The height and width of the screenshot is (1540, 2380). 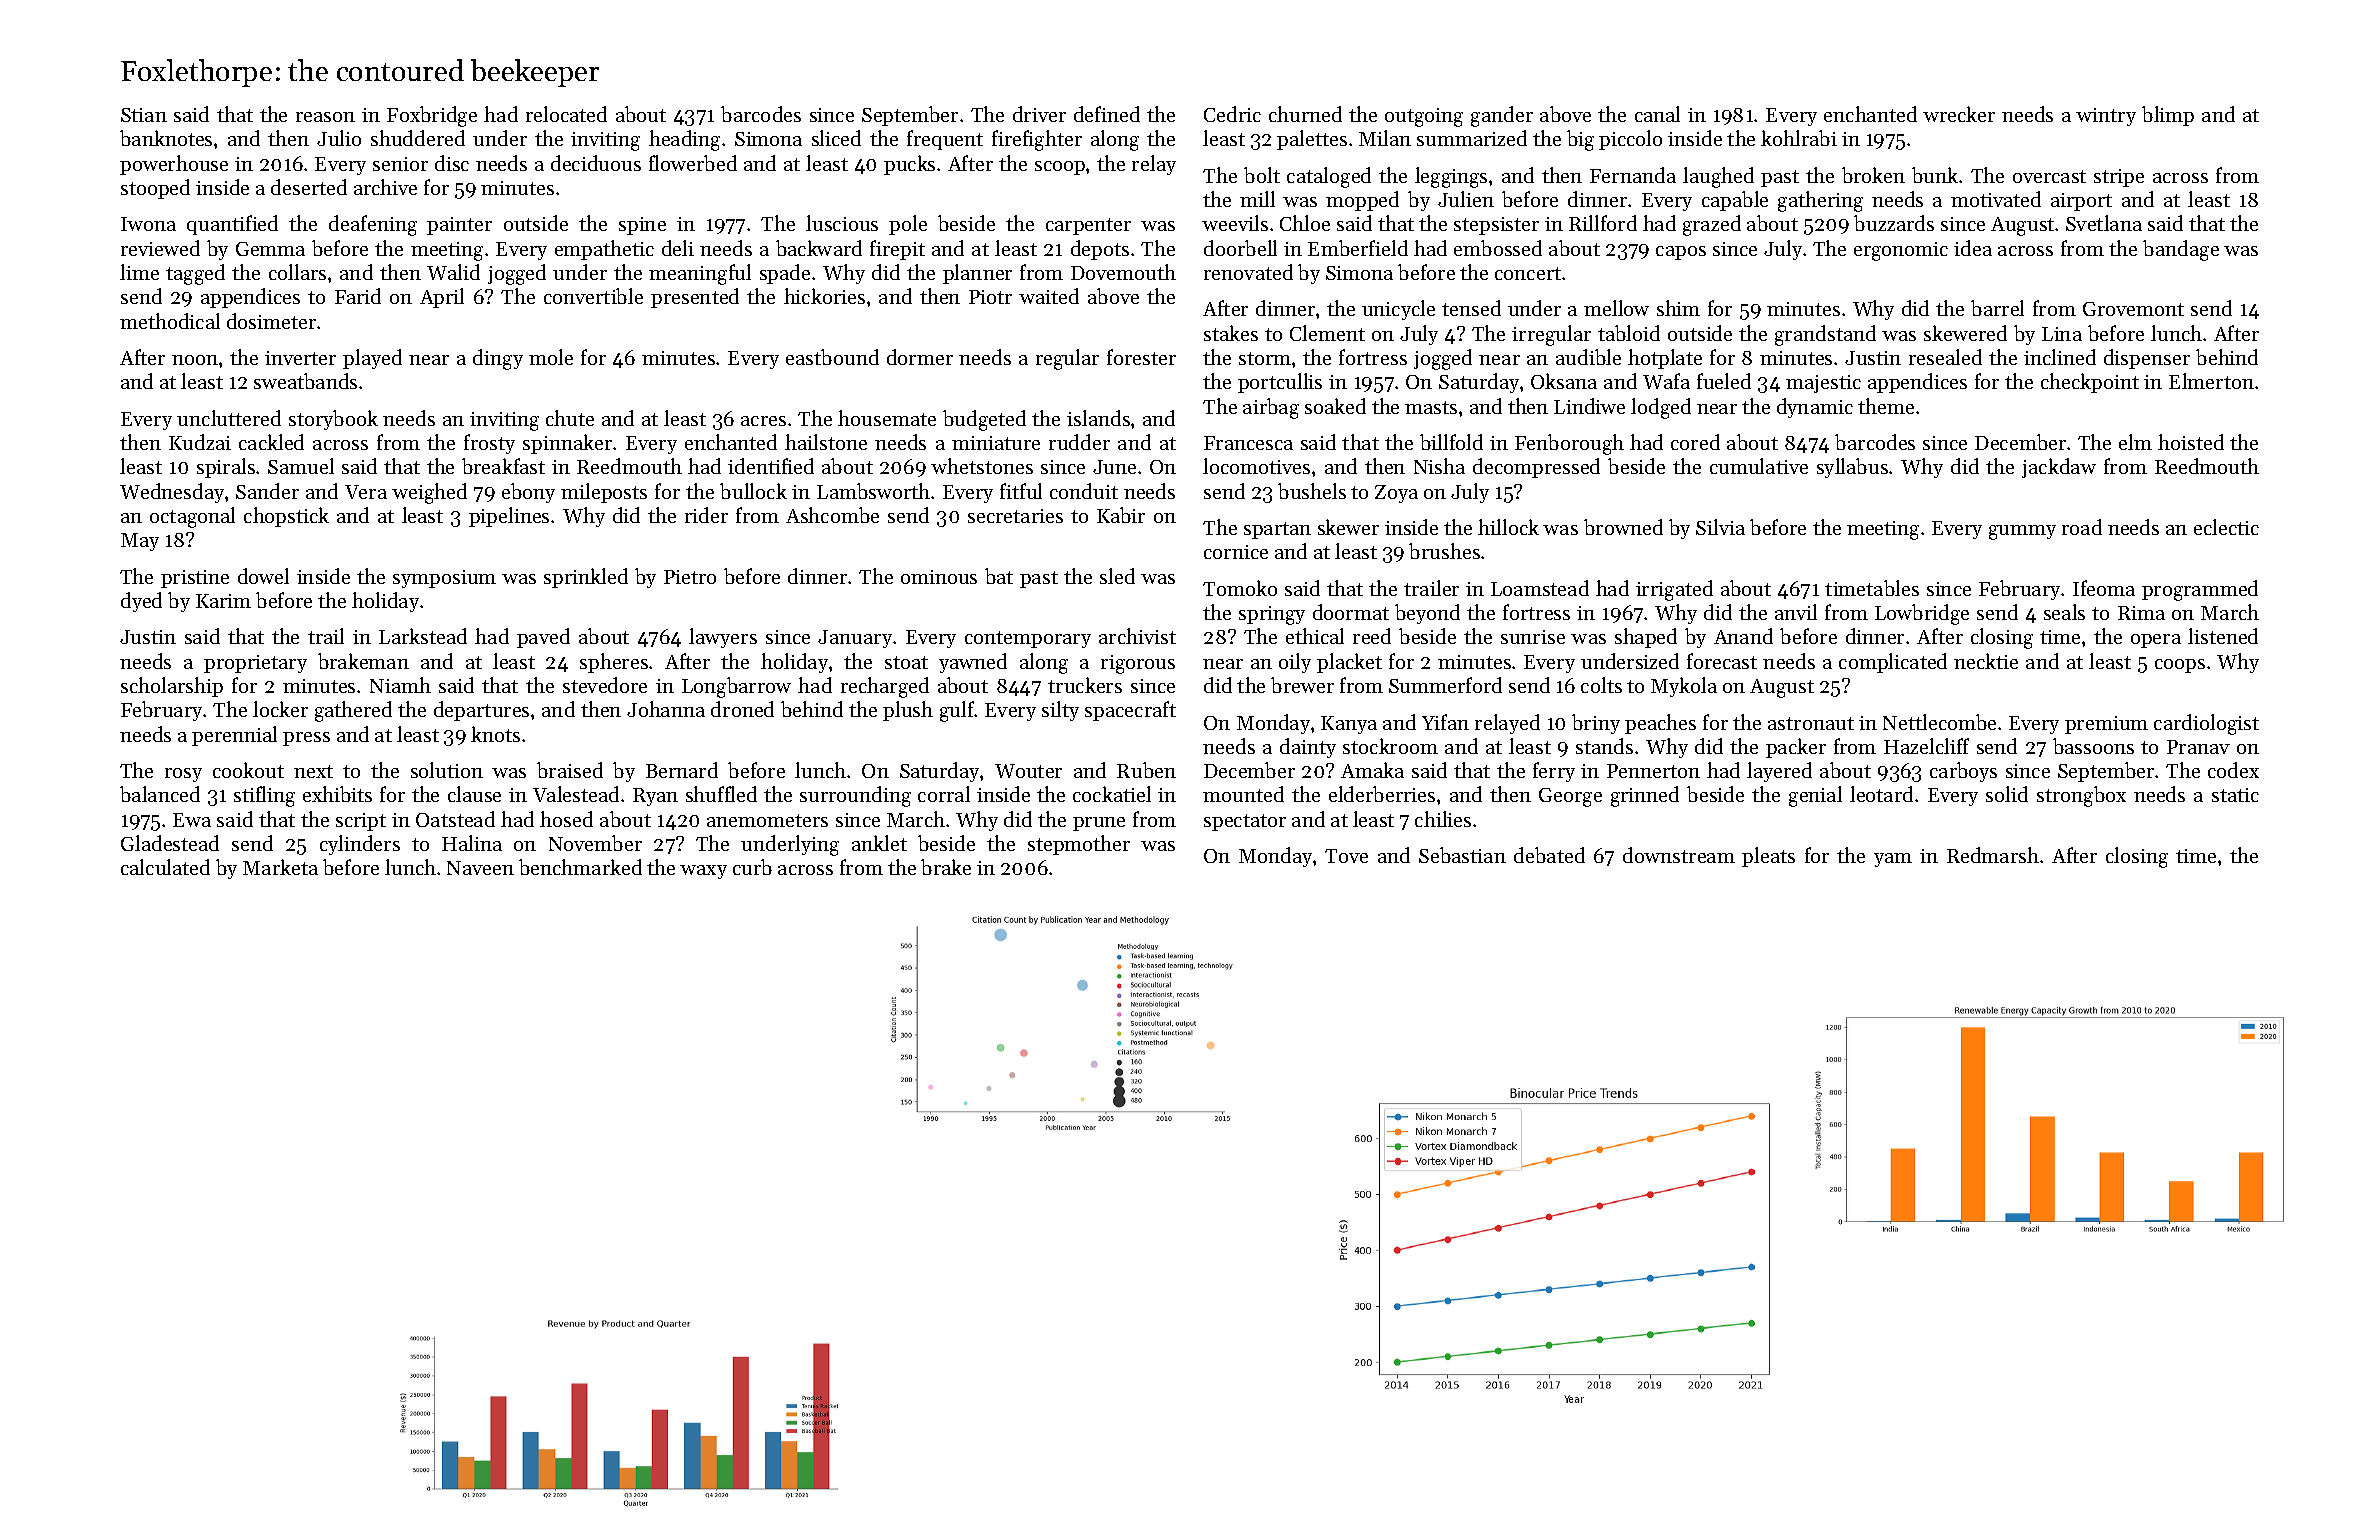 I want to click on churned, so click(x=1305, y=114).
